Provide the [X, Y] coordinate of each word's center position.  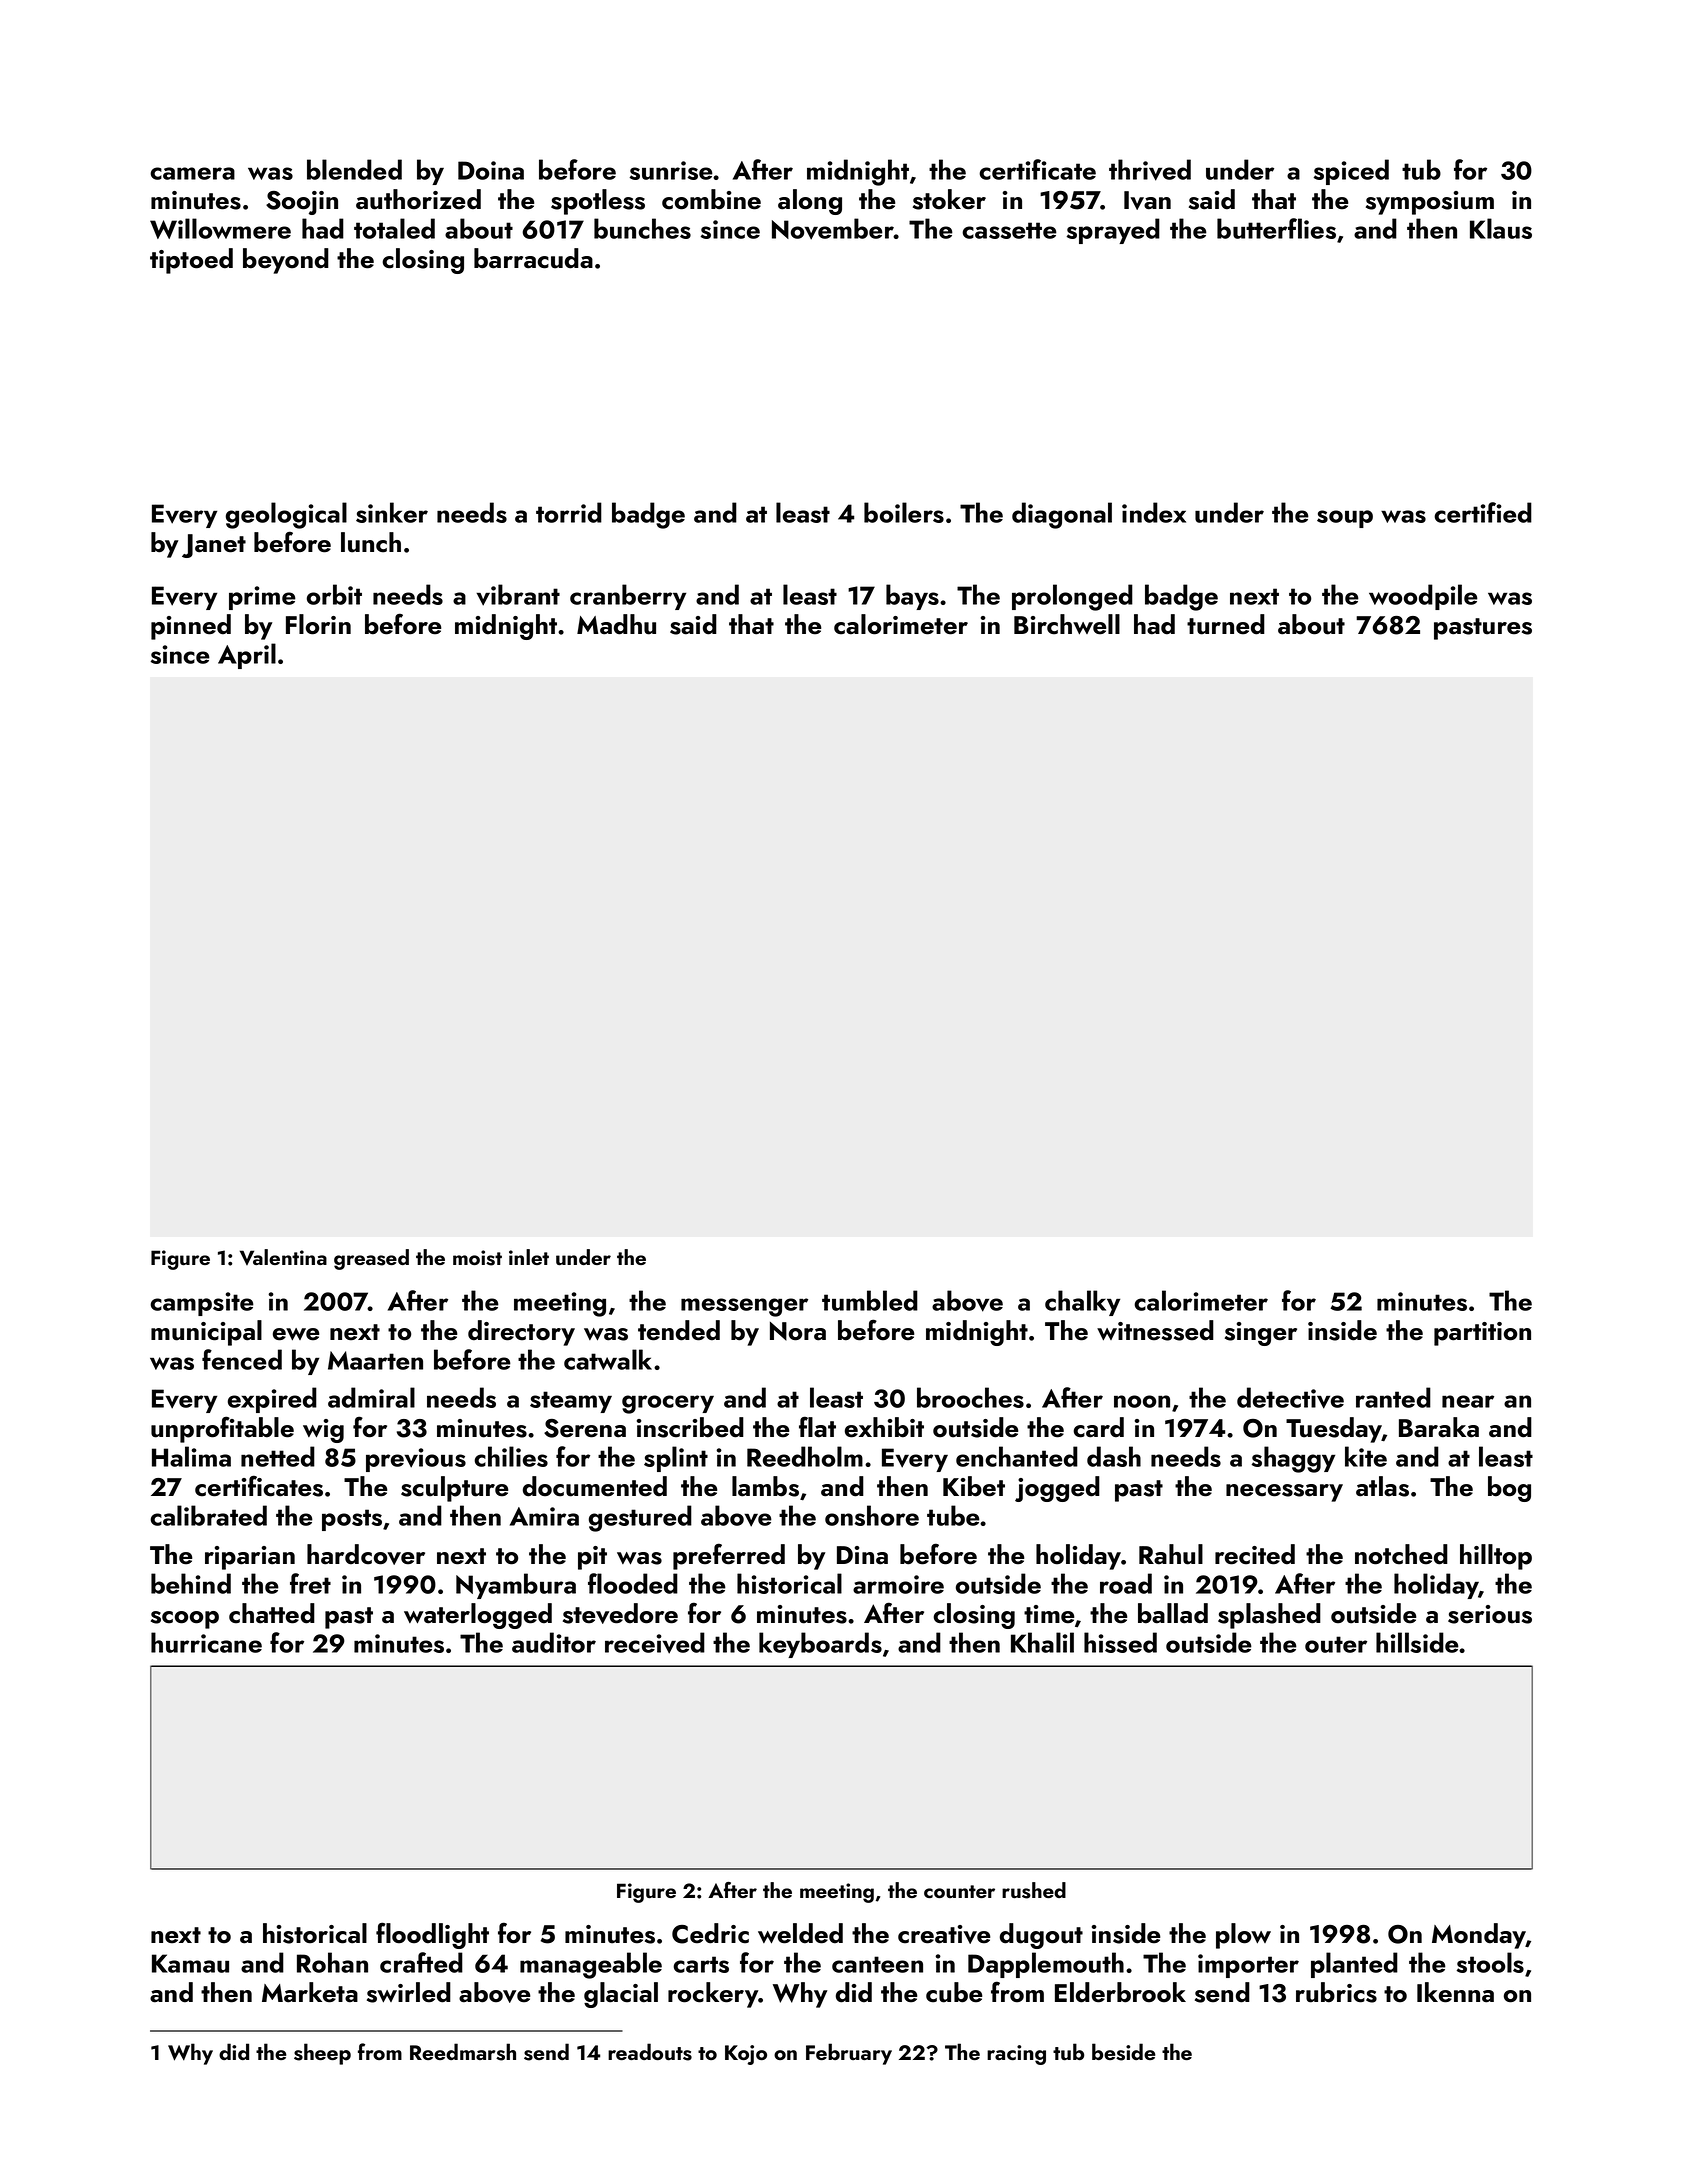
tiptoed [191, 261]
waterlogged [478, 1616]
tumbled [870, 1300]
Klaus [1501, 228]
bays [912, 597]
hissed [1120, 1642]
